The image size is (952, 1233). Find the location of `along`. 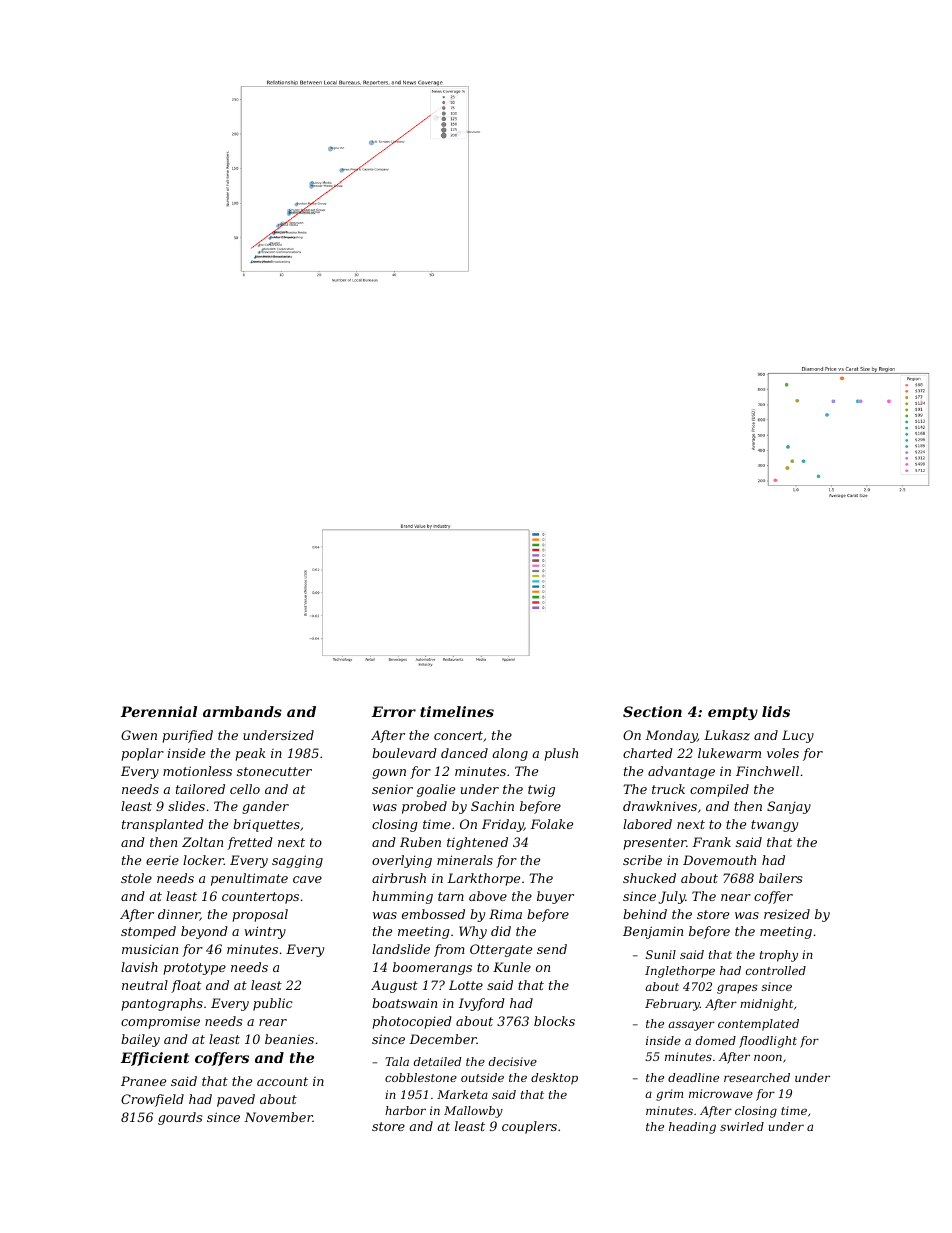

along is located at coordinates (510, 754).
